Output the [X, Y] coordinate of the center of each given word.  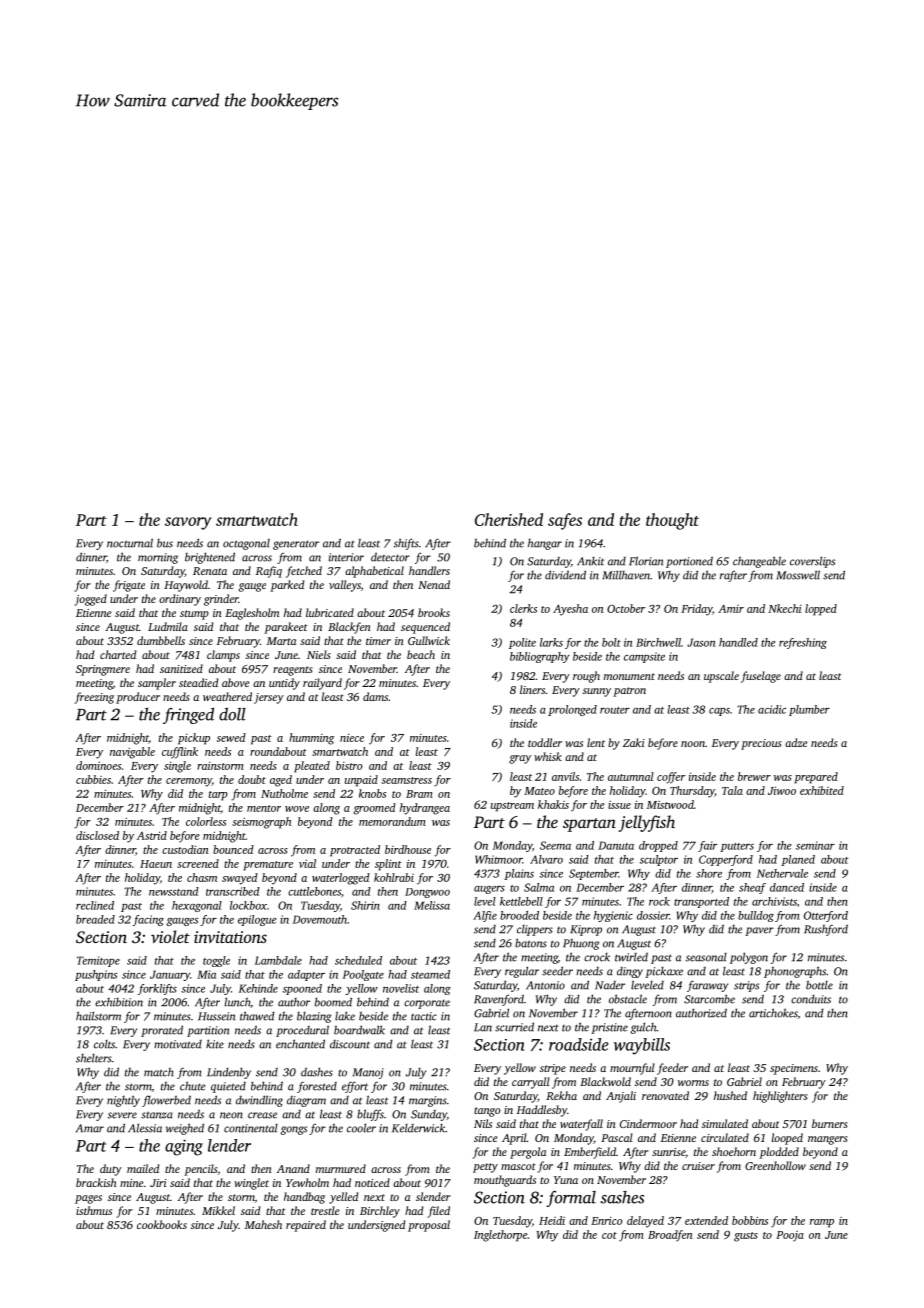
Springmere [103, 670]
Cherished [509, 519]
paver [759, 931]
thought [672, 521]
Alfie [485, 916]
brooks [434, 612]
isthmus [94, 1210]
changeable [759, 562]
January [170, 975]
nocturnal [130, 543]
